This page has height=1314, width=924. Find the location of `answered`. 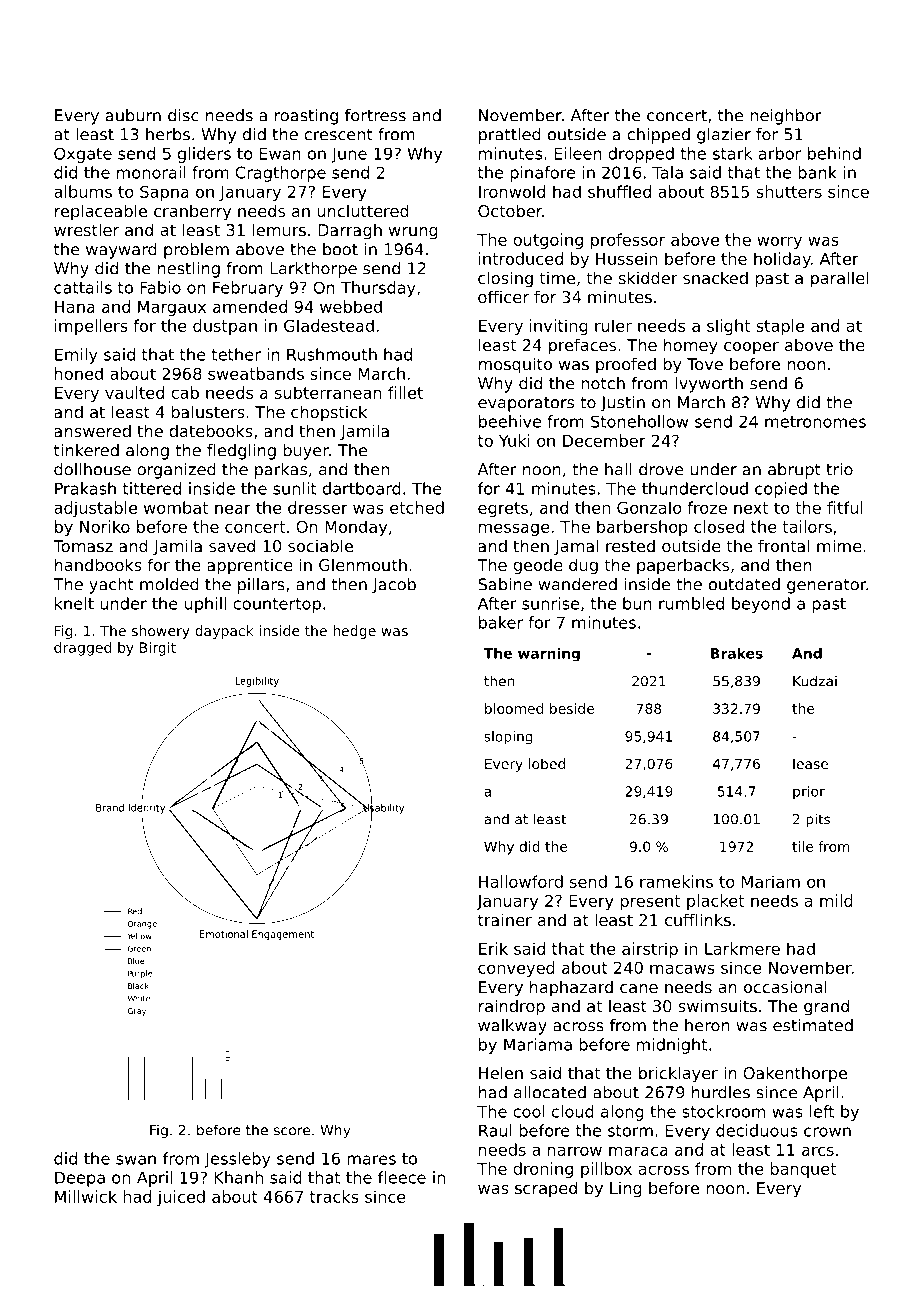

answered is located at coordinates (92, 430).
